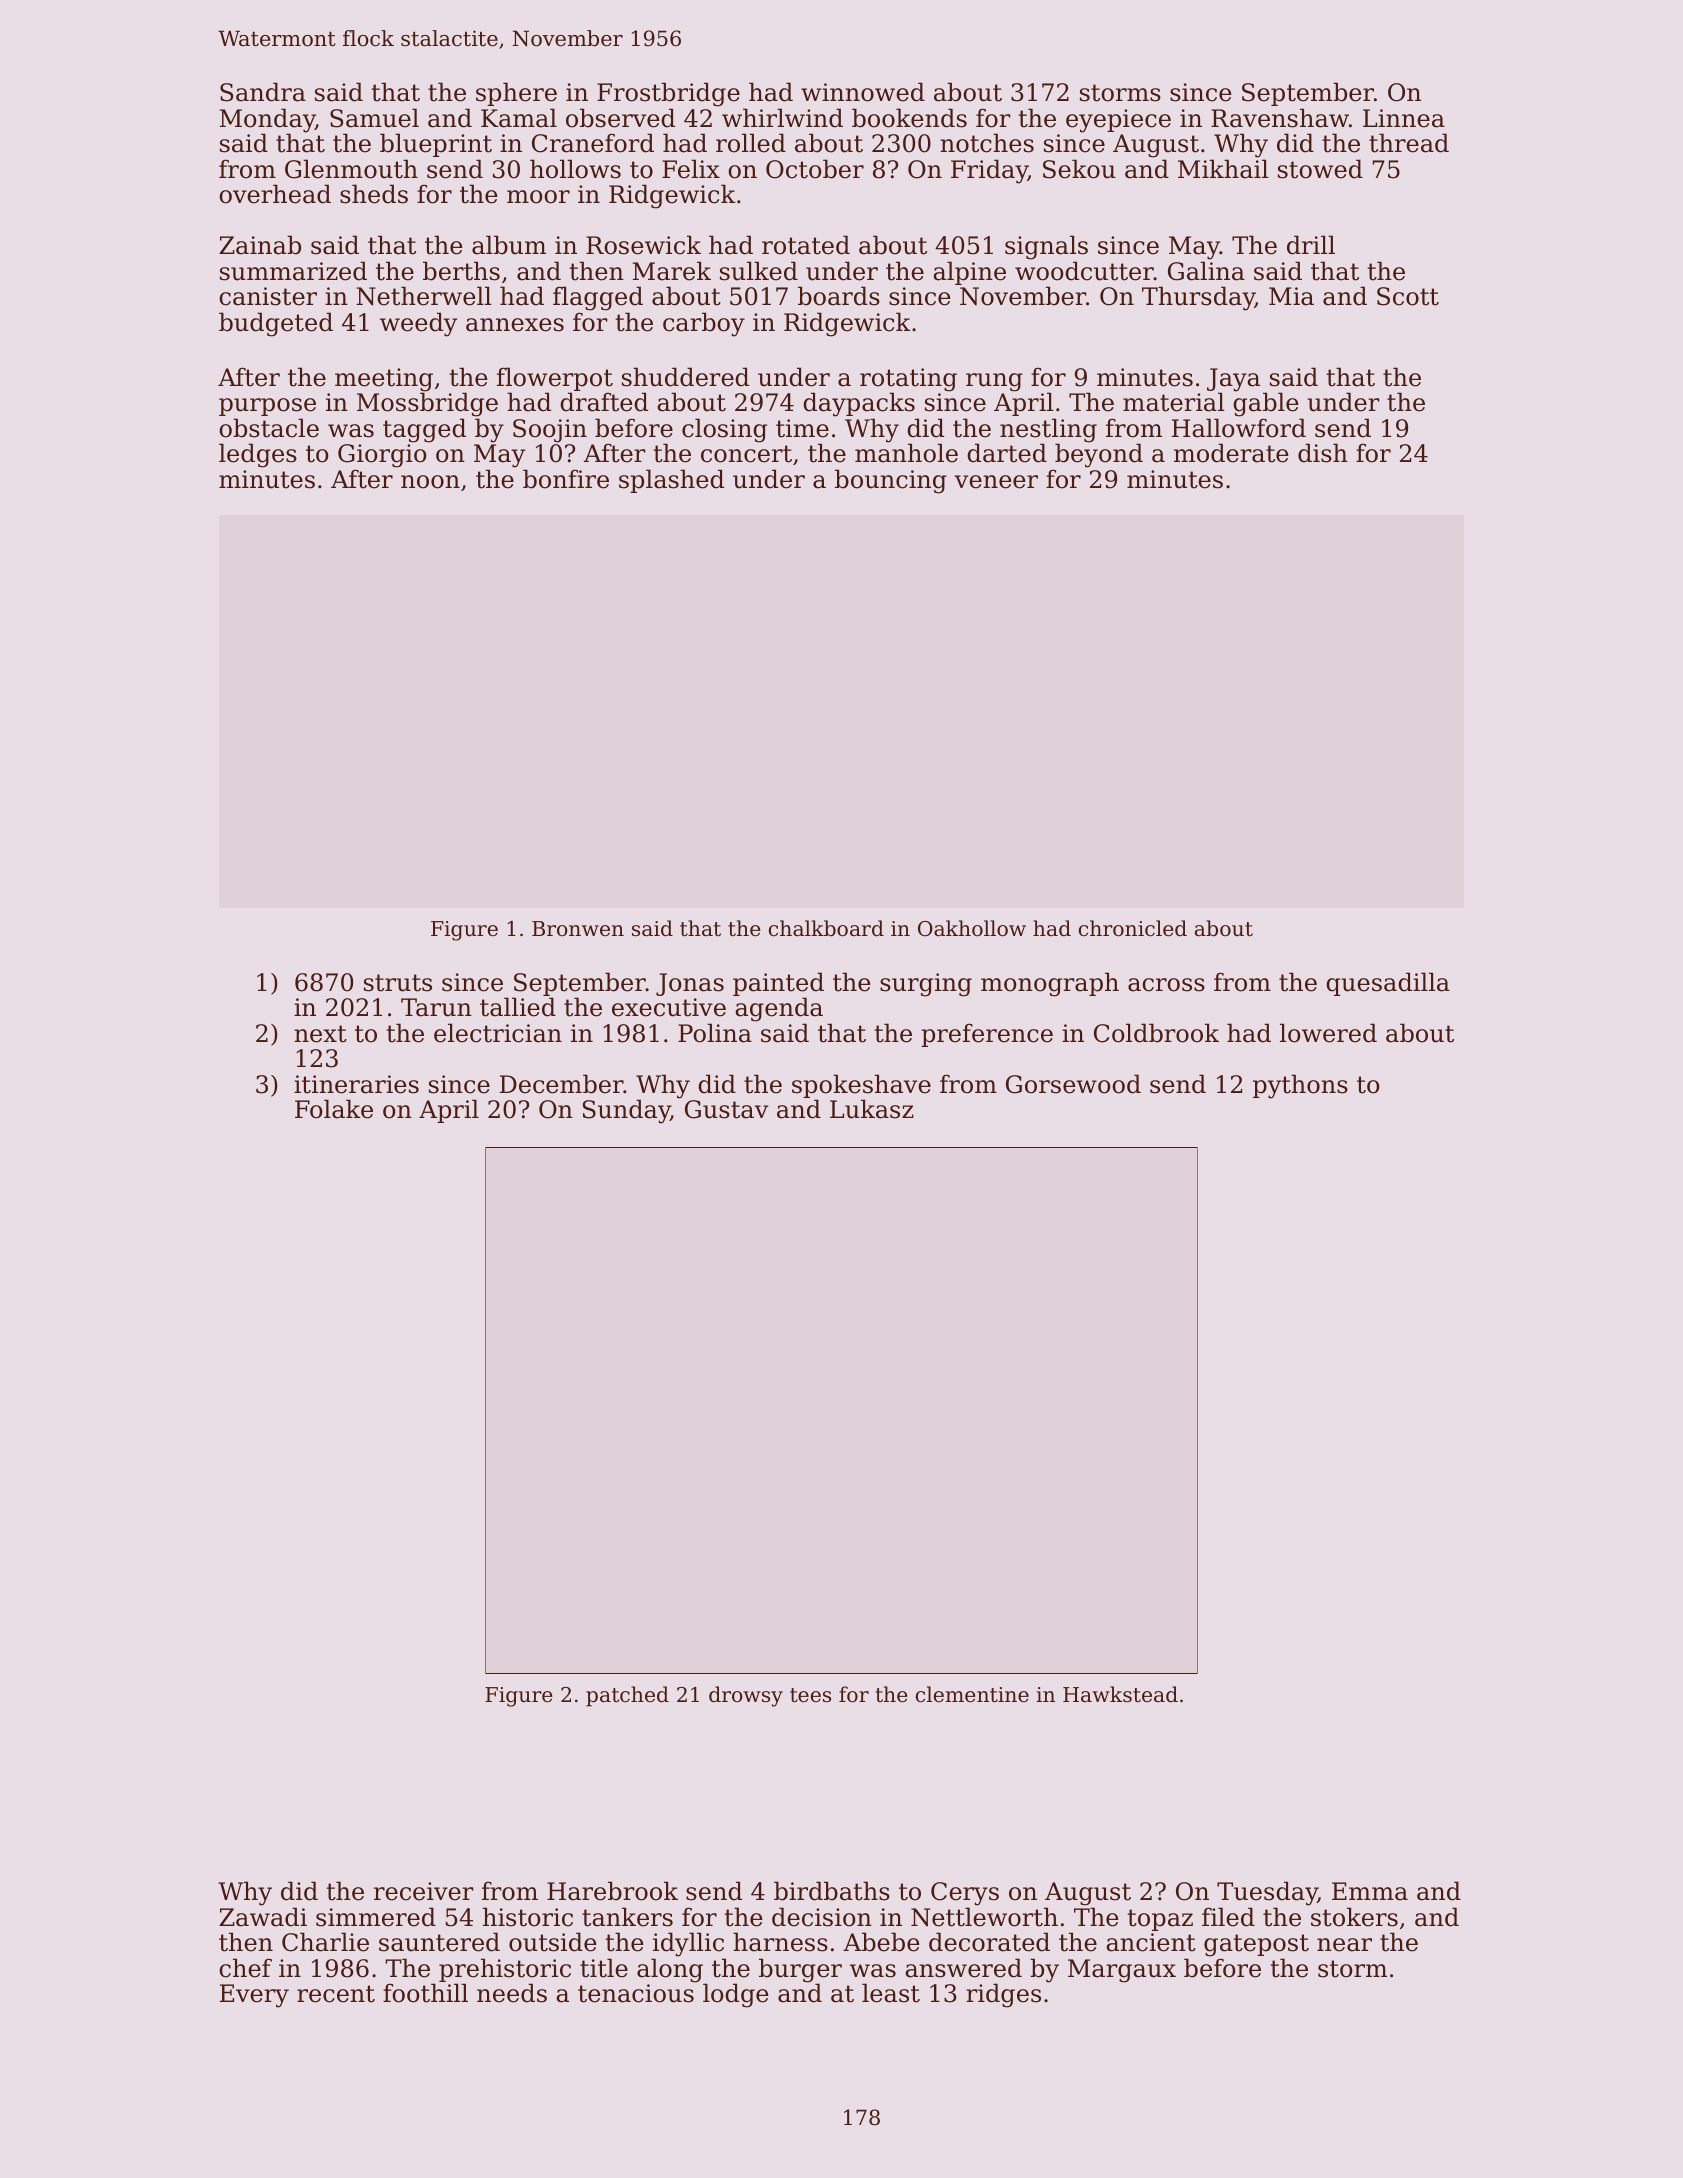 This image has width=1683, height=2178. I want to click on Cerys, so click(965, 1894).
